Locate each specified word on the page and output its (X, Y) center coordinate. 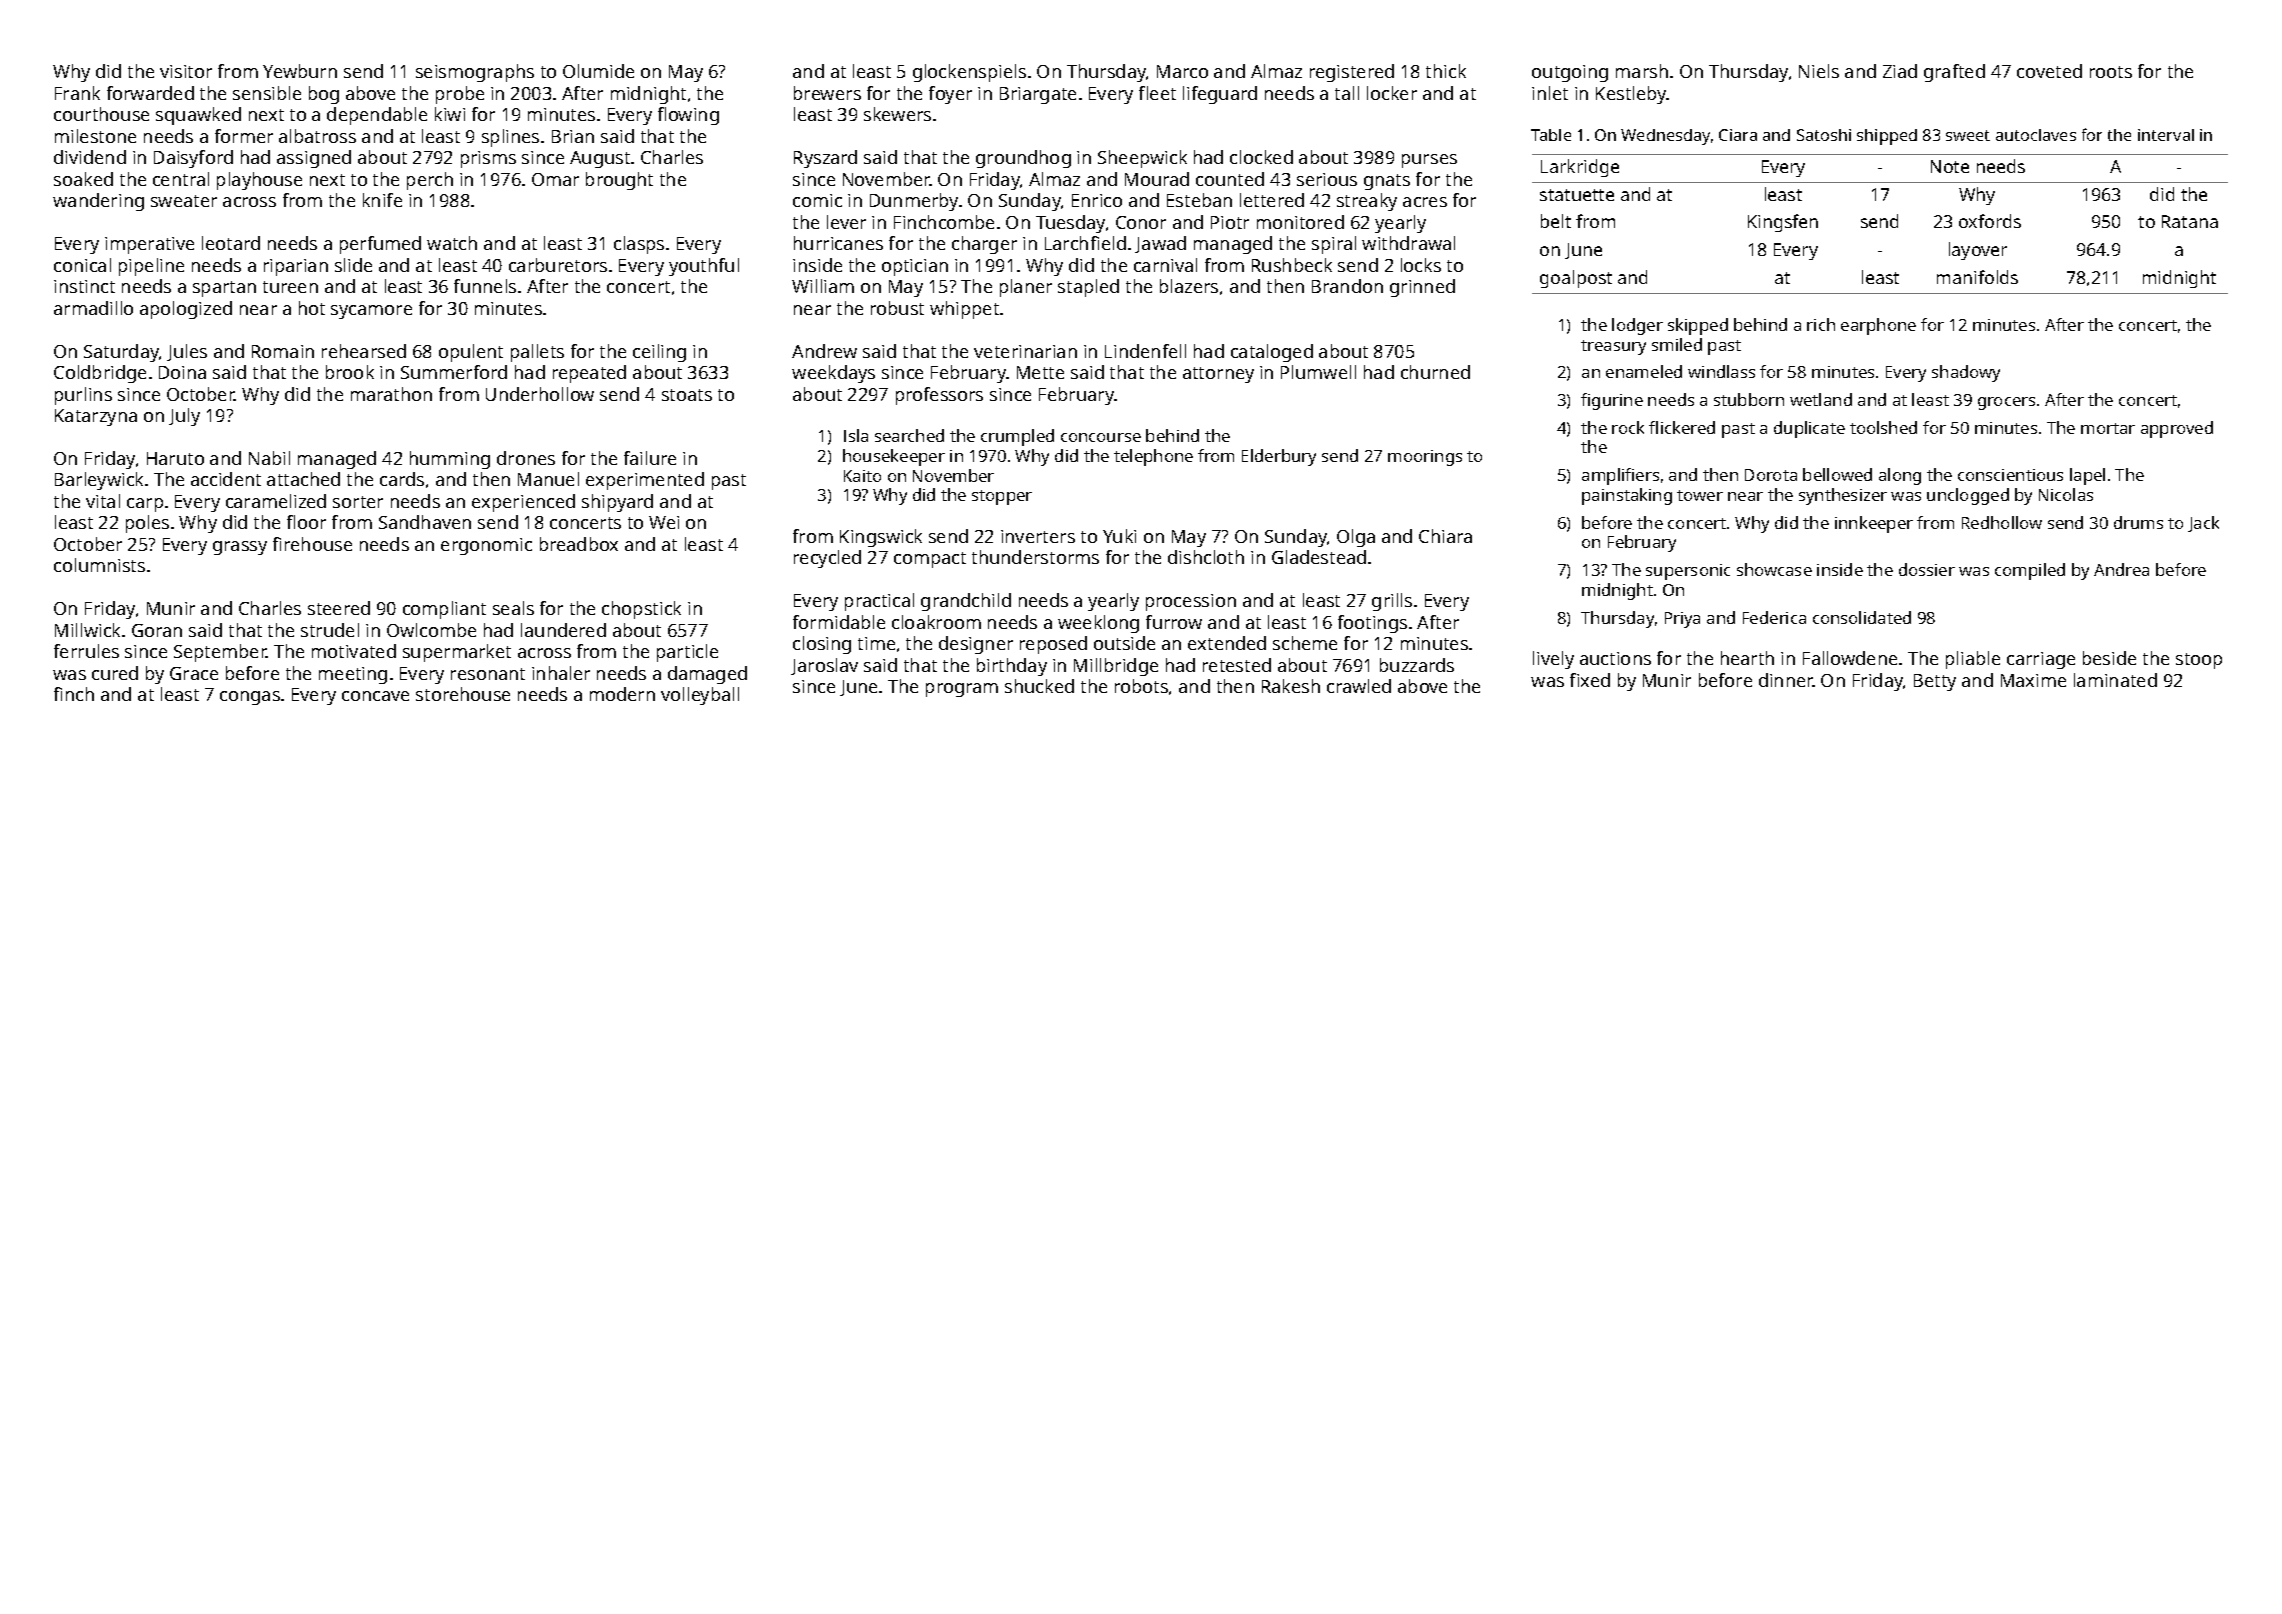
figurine (1612, 401)
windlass (1721, 371)
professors (939, 396)
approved (2177, 429)
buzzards (1417, 665)
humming (450, 460)
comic (817, 200)
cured (115, 673)
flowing (688, 116)
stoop (2199, 661)
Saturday (122, 353)
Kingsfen (1783, 223)
